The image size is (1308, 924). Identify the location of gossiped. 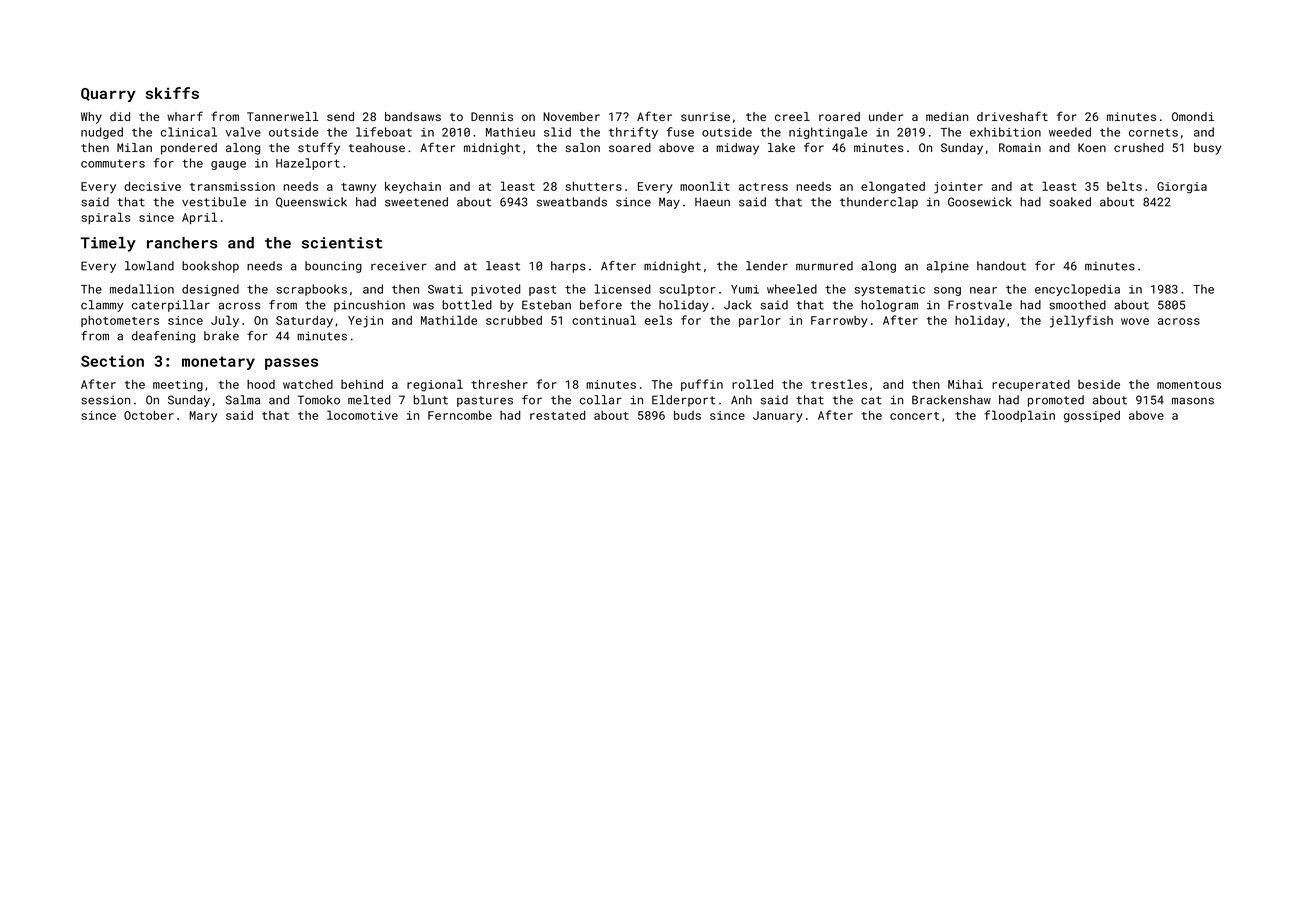
(1092, 417).
